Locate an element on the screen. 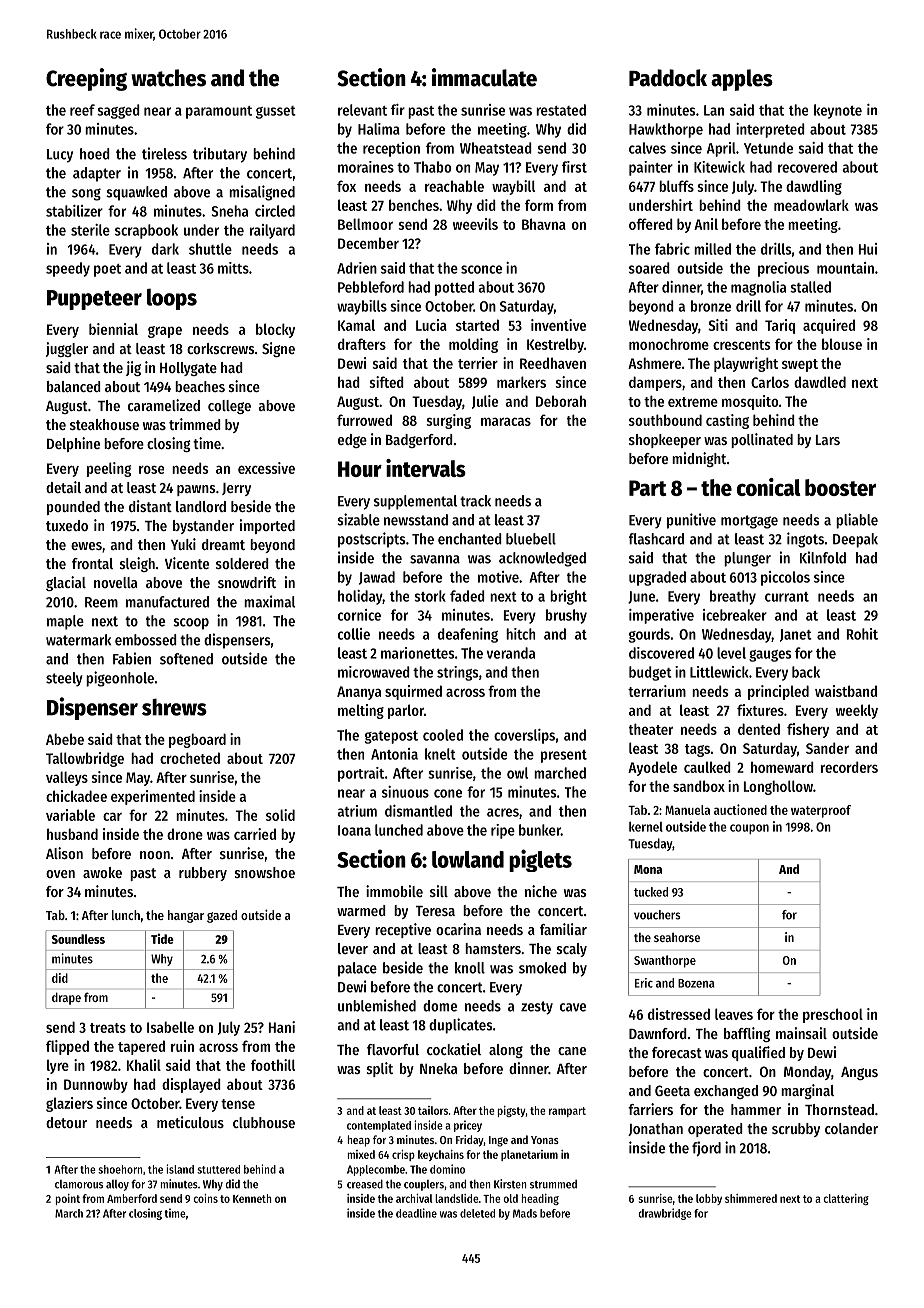 The height and width of the screenshot is (1308, 924). fjord is located at coordinates (706, 1148).
